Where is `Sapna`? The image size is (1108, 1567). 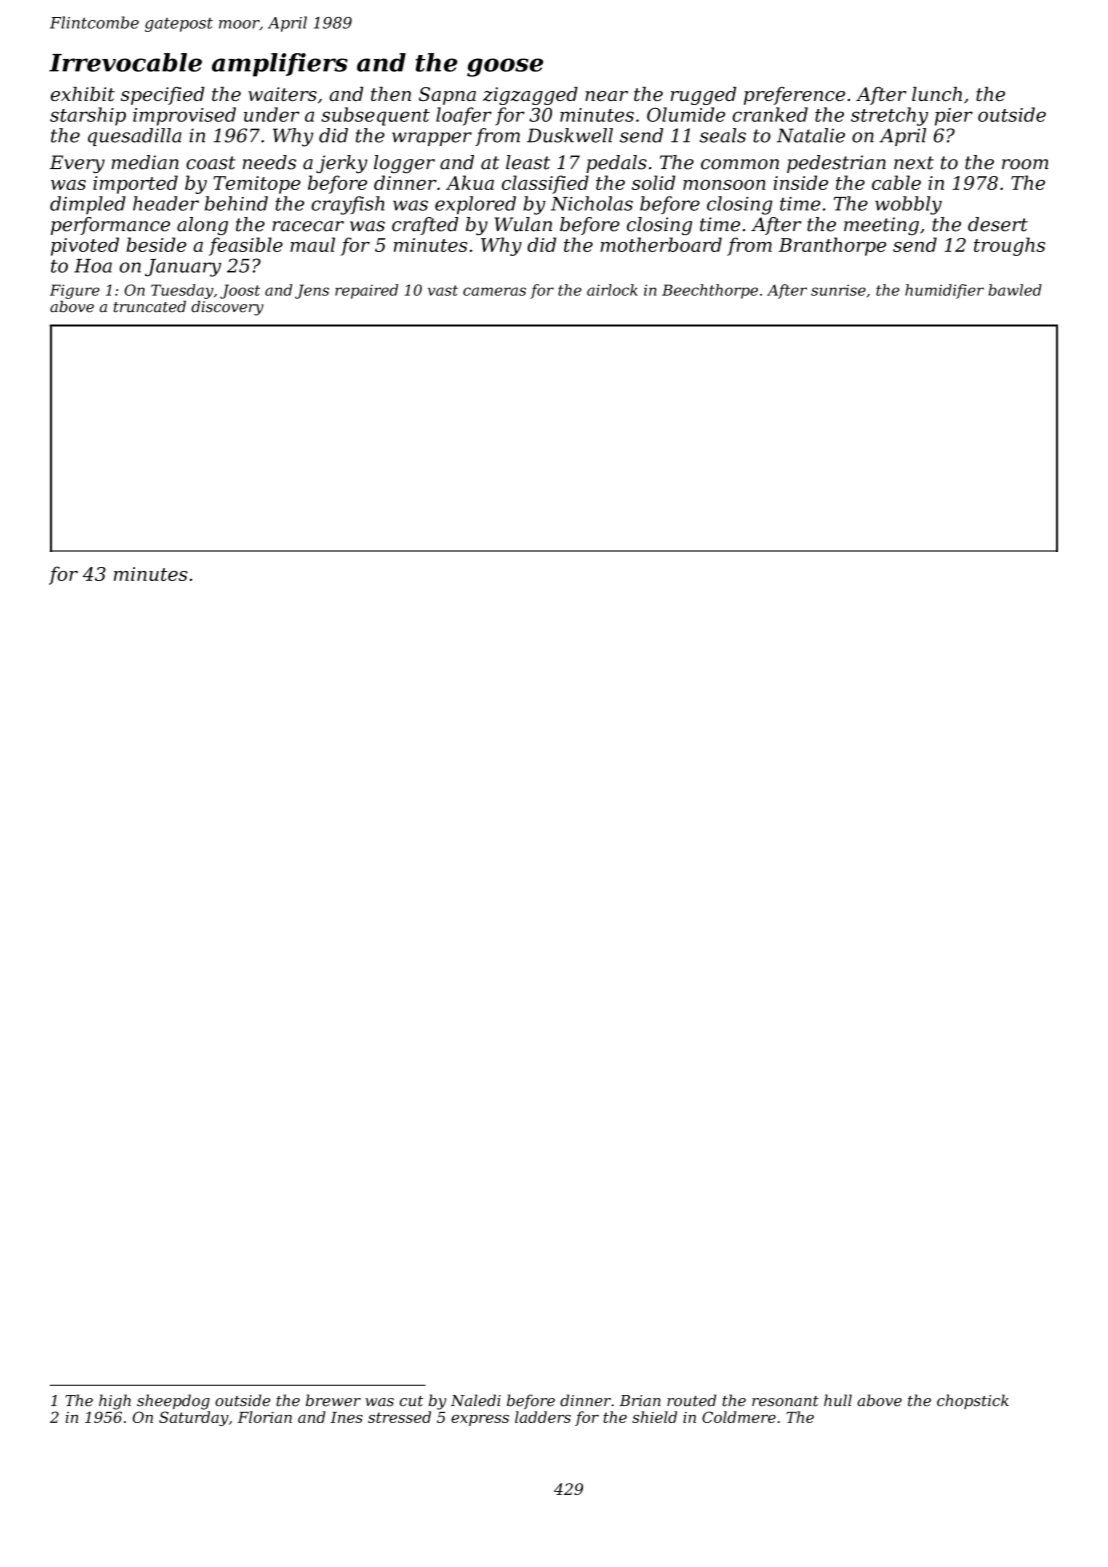 Sapna is located at coordinates (447, 96).
